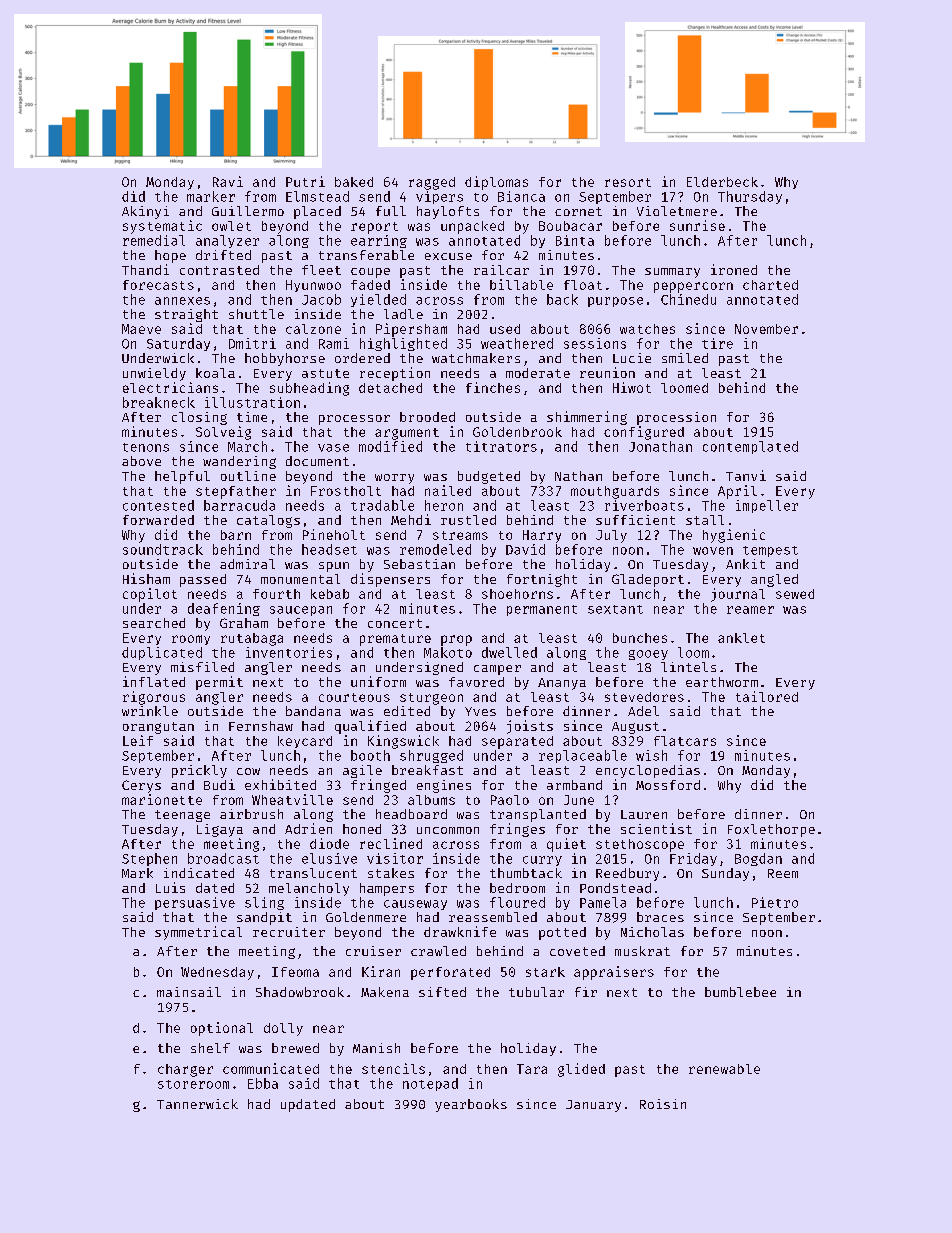 The height and width of the image is (1233, 952). Describe the element at coordinates (141, 329) in the image. I see `Maeve` at that location.
